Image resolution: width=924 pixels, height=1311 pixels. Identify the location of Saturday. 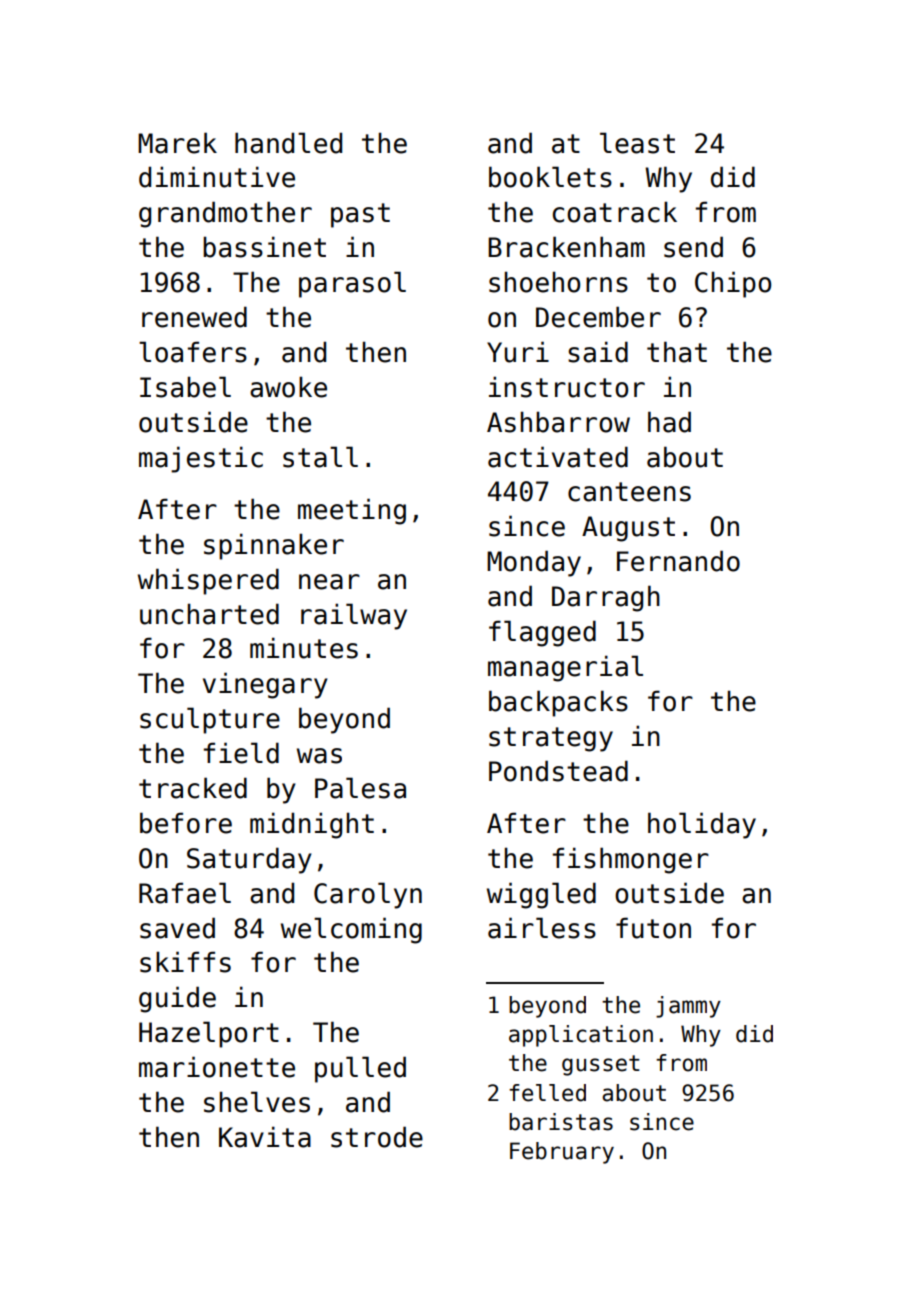
(249, 860).
